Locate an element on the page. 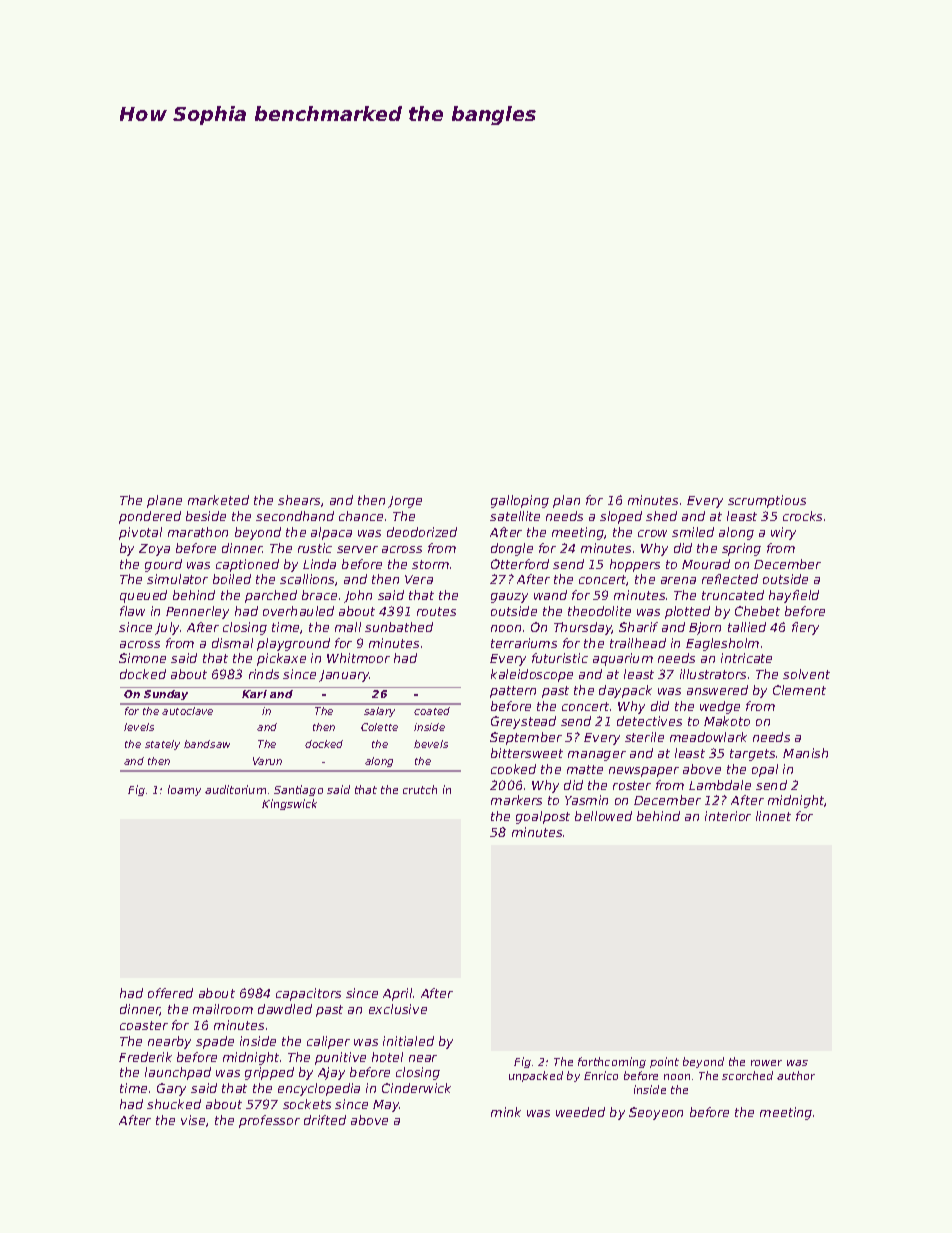 This page has height=1233, width=952. April is located at coordinates (397, 994).
